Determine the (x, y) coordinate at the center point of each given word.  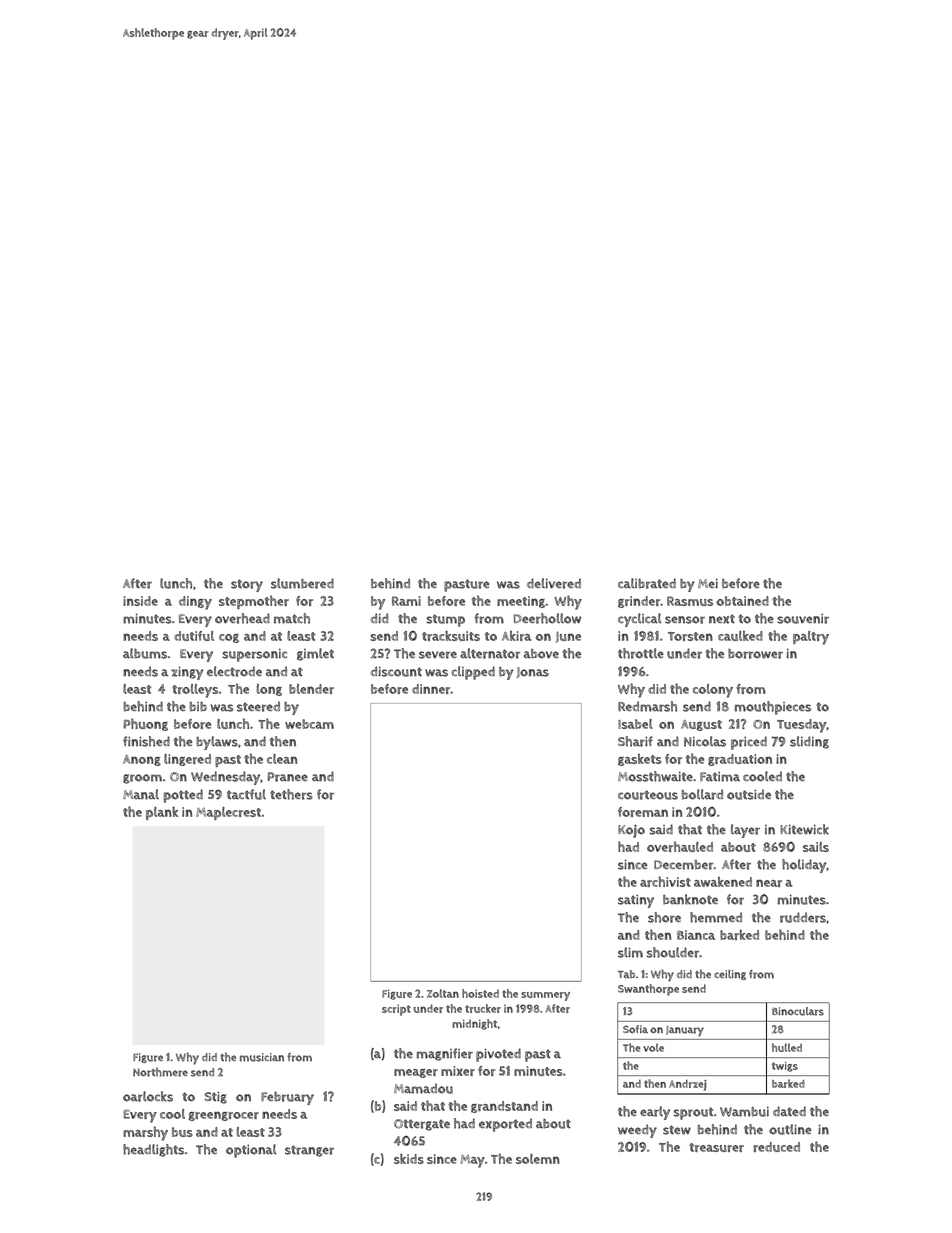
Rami (406, 601)
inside (140, 601)
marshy (145, 1133)
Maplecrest (228, 813)
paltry (811, 638)
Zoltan (443, 993)
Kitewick (804, 829)
